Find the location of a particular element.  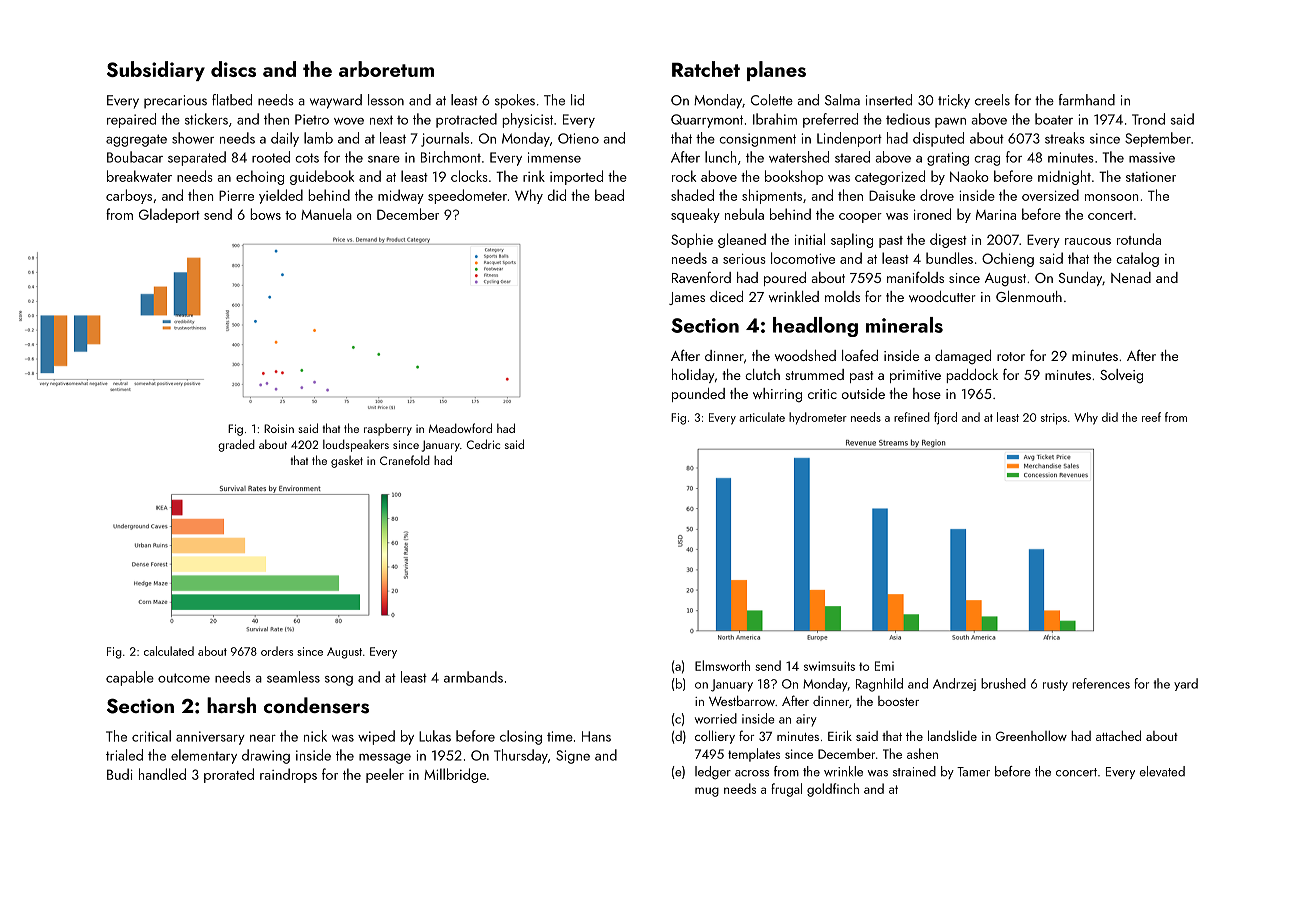

graded is located at coordinates (236, 445).
